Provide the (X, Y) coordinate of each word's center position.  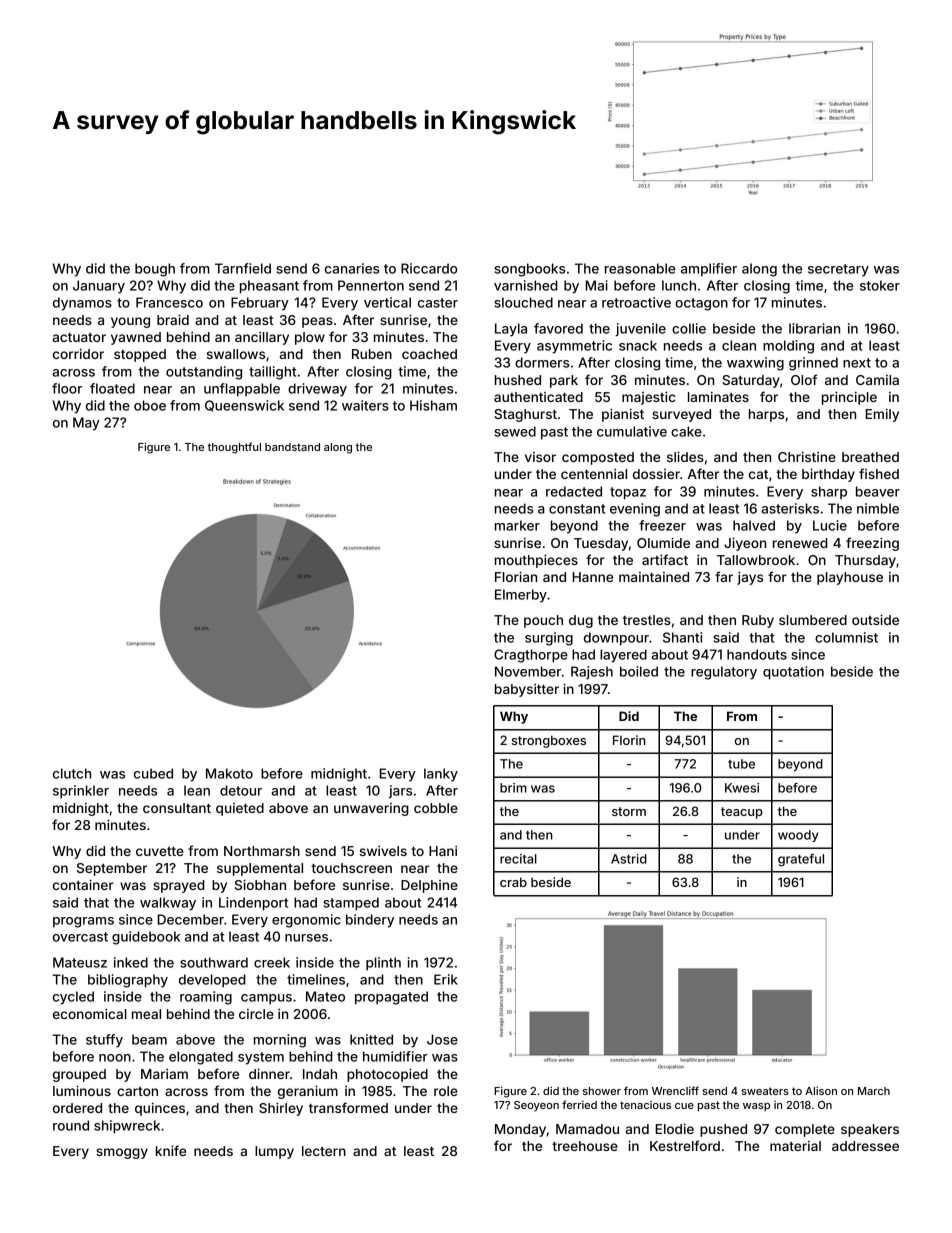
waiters (365, 405)
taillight (272, 373)
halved (754, 525)
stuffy (104, 1041)
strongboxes (549, 741)
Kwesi (742, 788)
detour (241, 790)
